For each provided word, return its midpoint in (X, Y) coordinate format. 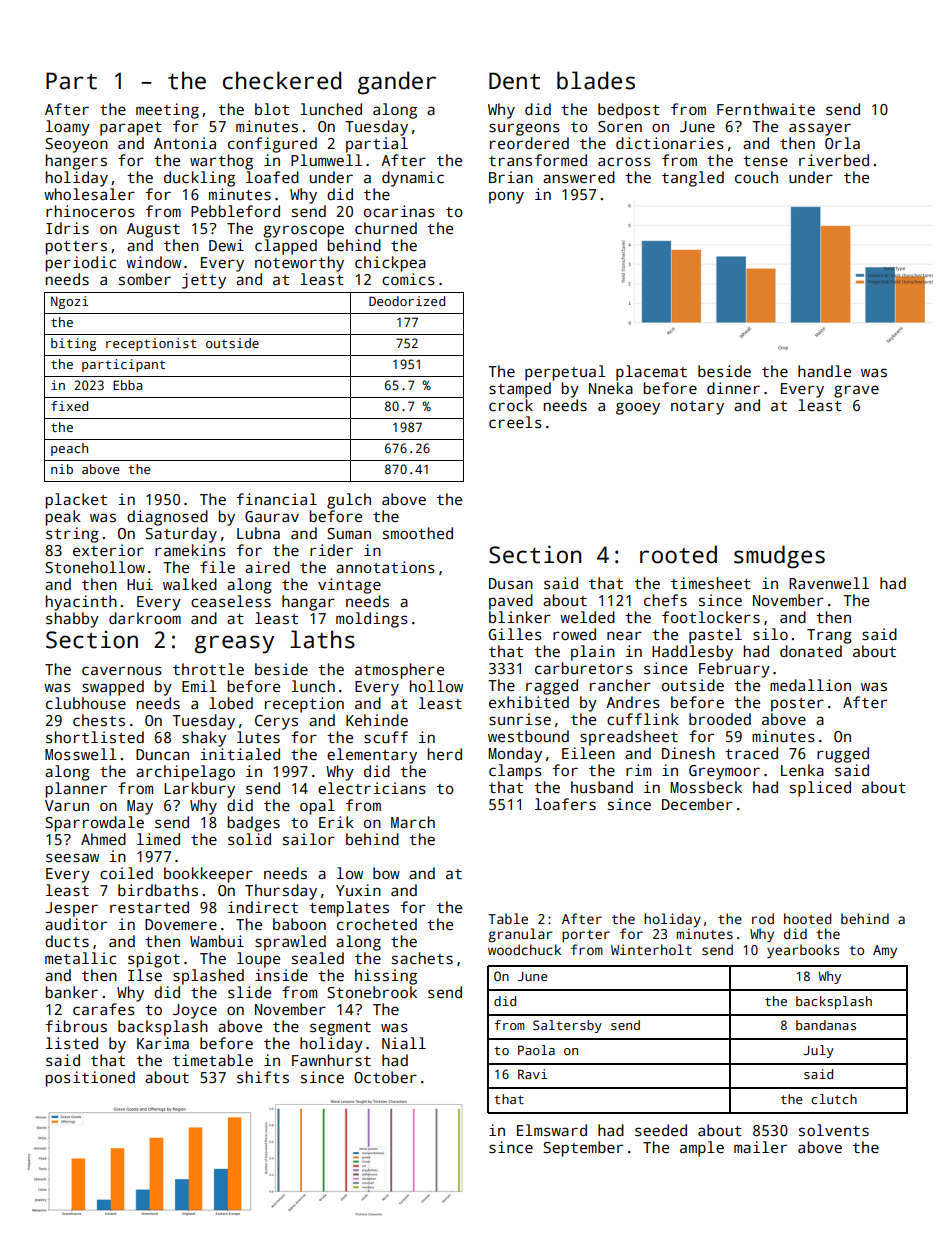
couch (756, 177)
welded (587, 617)
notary (697, 408)
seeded (661, 1130)
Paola (536, 1050)
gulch (349, 501)
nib (62, 469)
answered (579, 177)
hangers (76, 162)
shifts (263, 1077)
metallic (80, 958)
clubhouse (86, 703)
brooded (720, 719)
